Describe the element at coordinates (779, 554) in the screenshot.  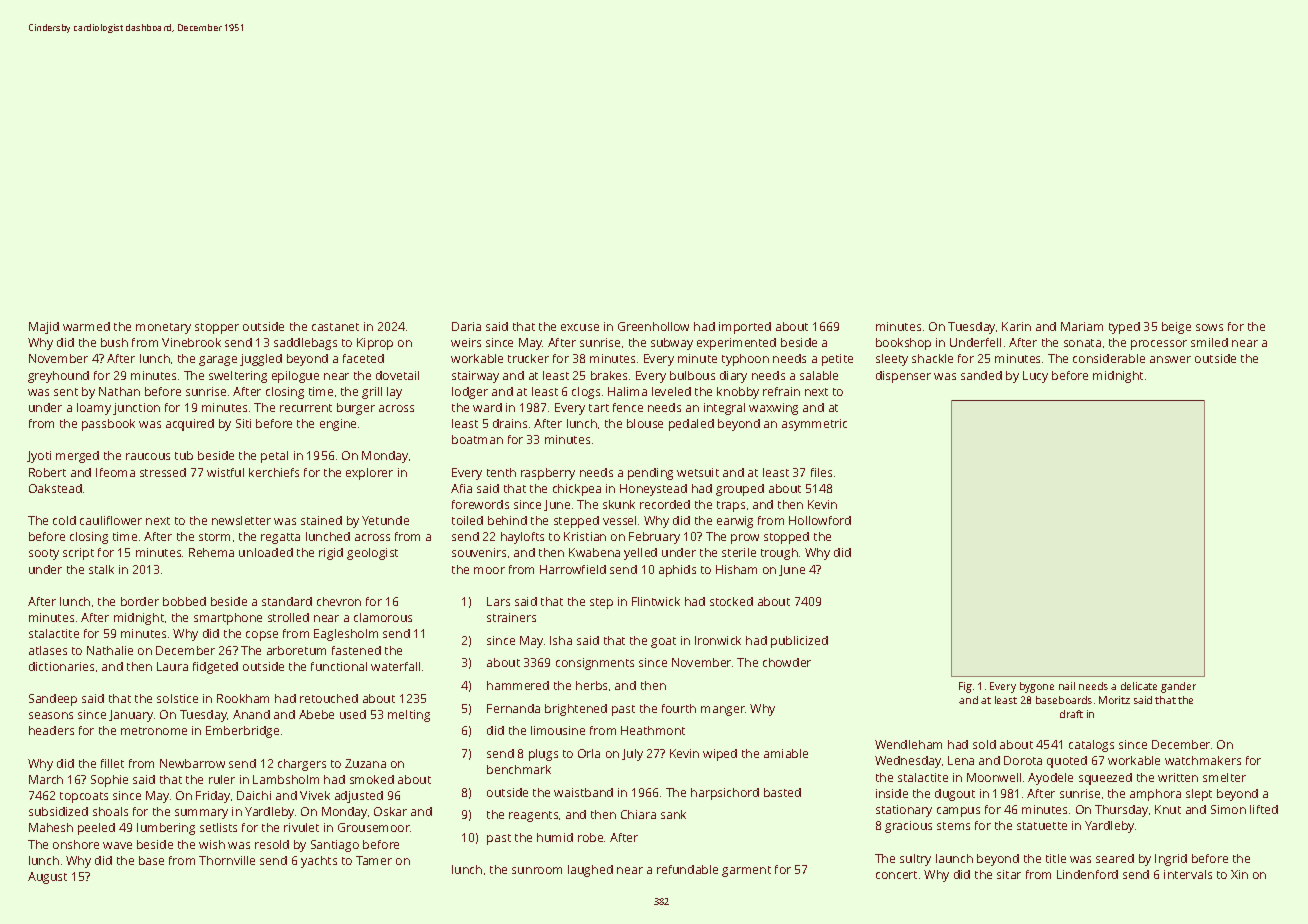
I see `trough` at that location.
